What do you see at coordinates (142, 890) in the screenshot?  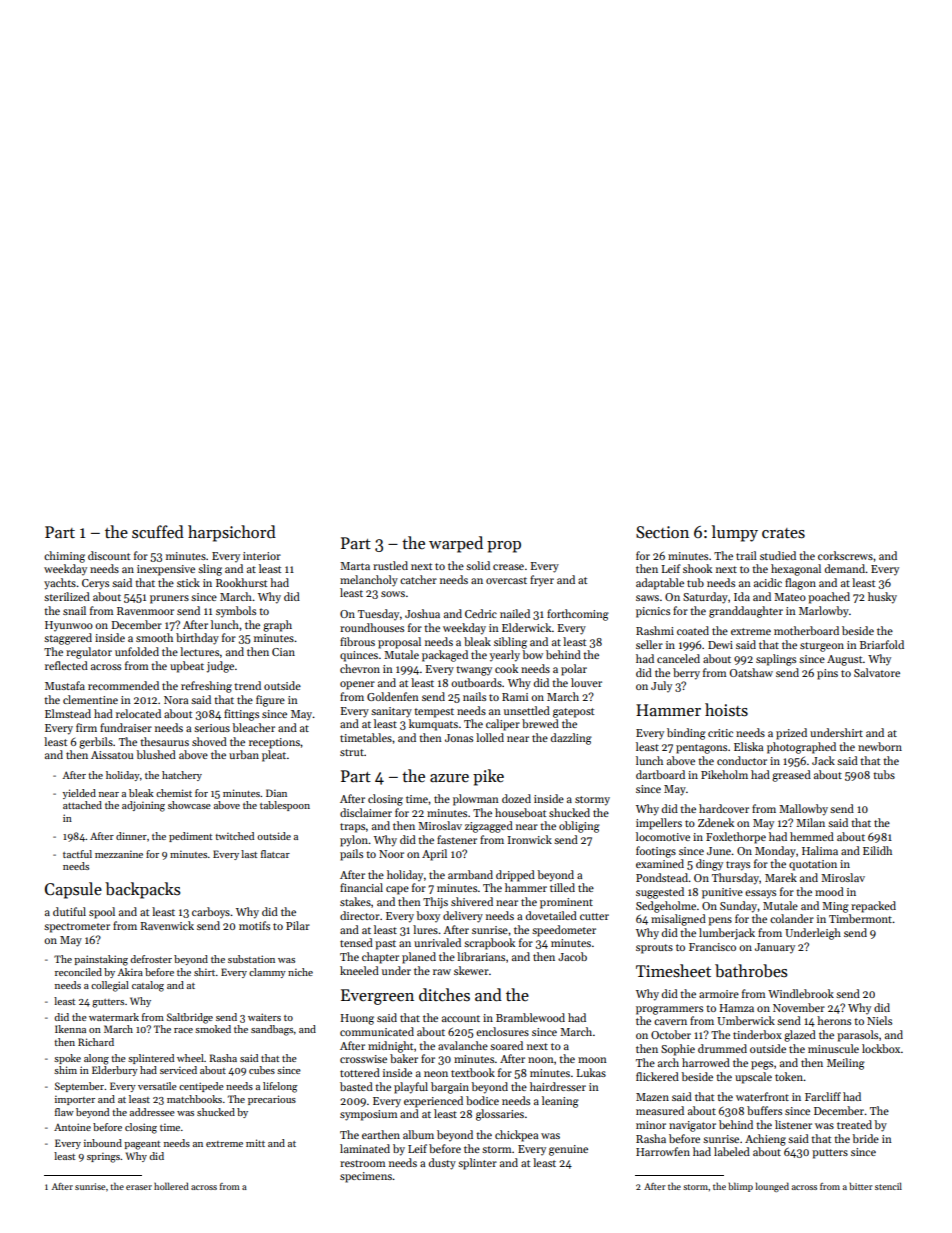 I see `backpacks` at bounding box center [142, 890].
